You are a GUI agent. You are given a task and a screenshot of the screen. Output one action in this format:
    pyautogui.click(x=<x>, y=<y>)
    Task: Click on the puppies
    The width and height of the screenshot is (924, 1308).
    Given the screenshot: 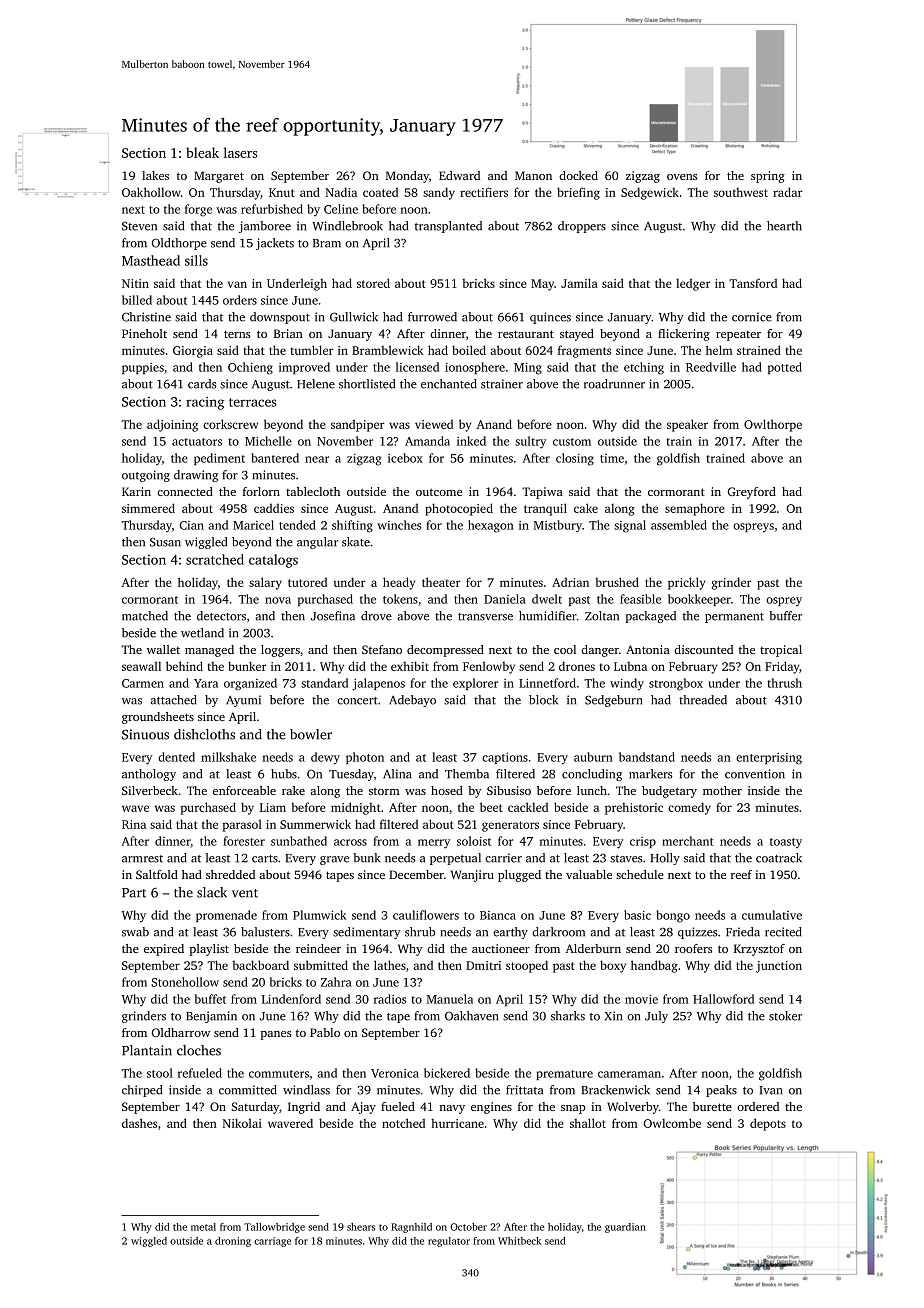 What is the action you would take?
    pyautogui.click(x=143, y=368)
